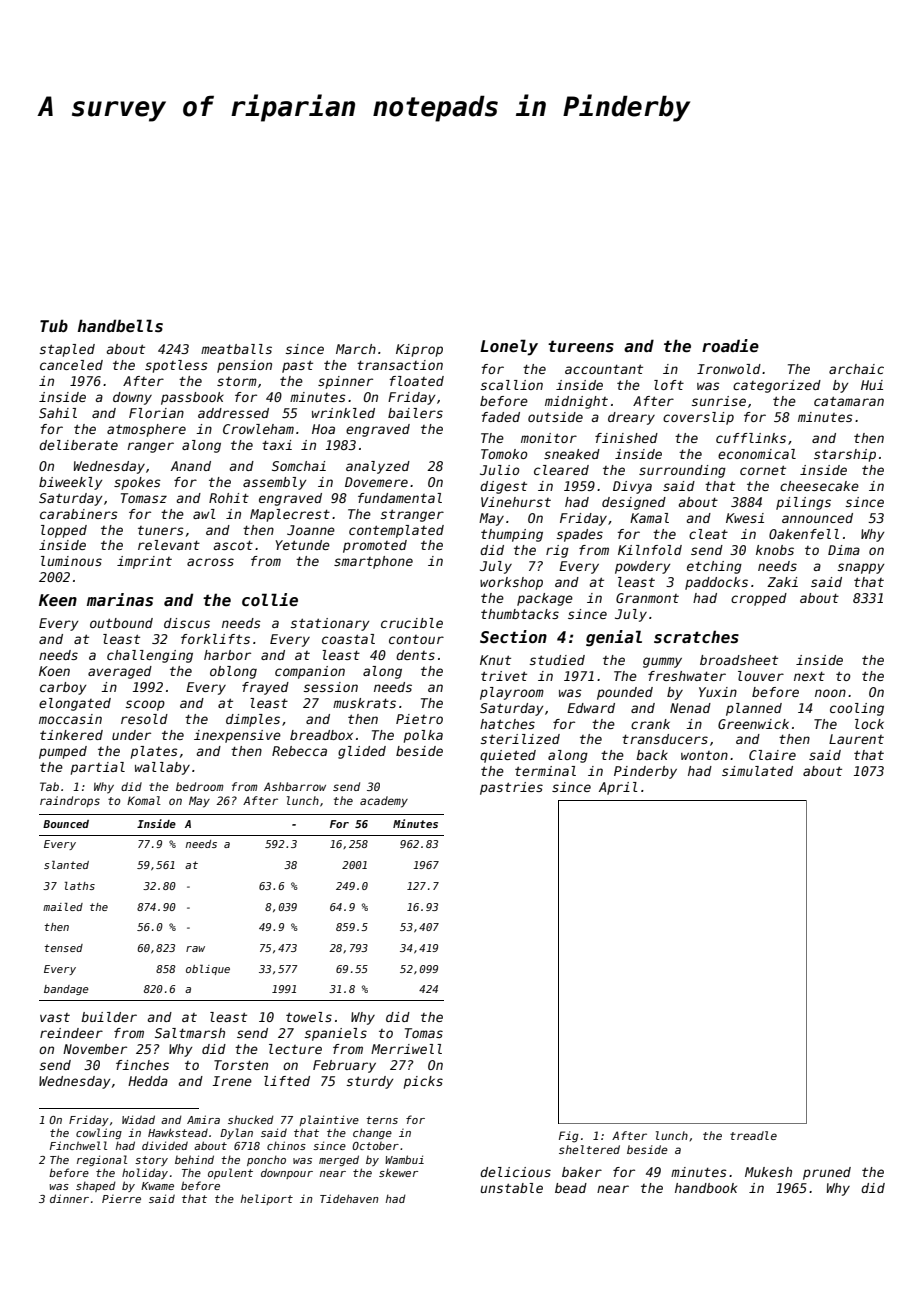 The image size is (924, 1308). Describe the element at coordinates (75, 704) in the screenshot. I see `elongated` at that location.
